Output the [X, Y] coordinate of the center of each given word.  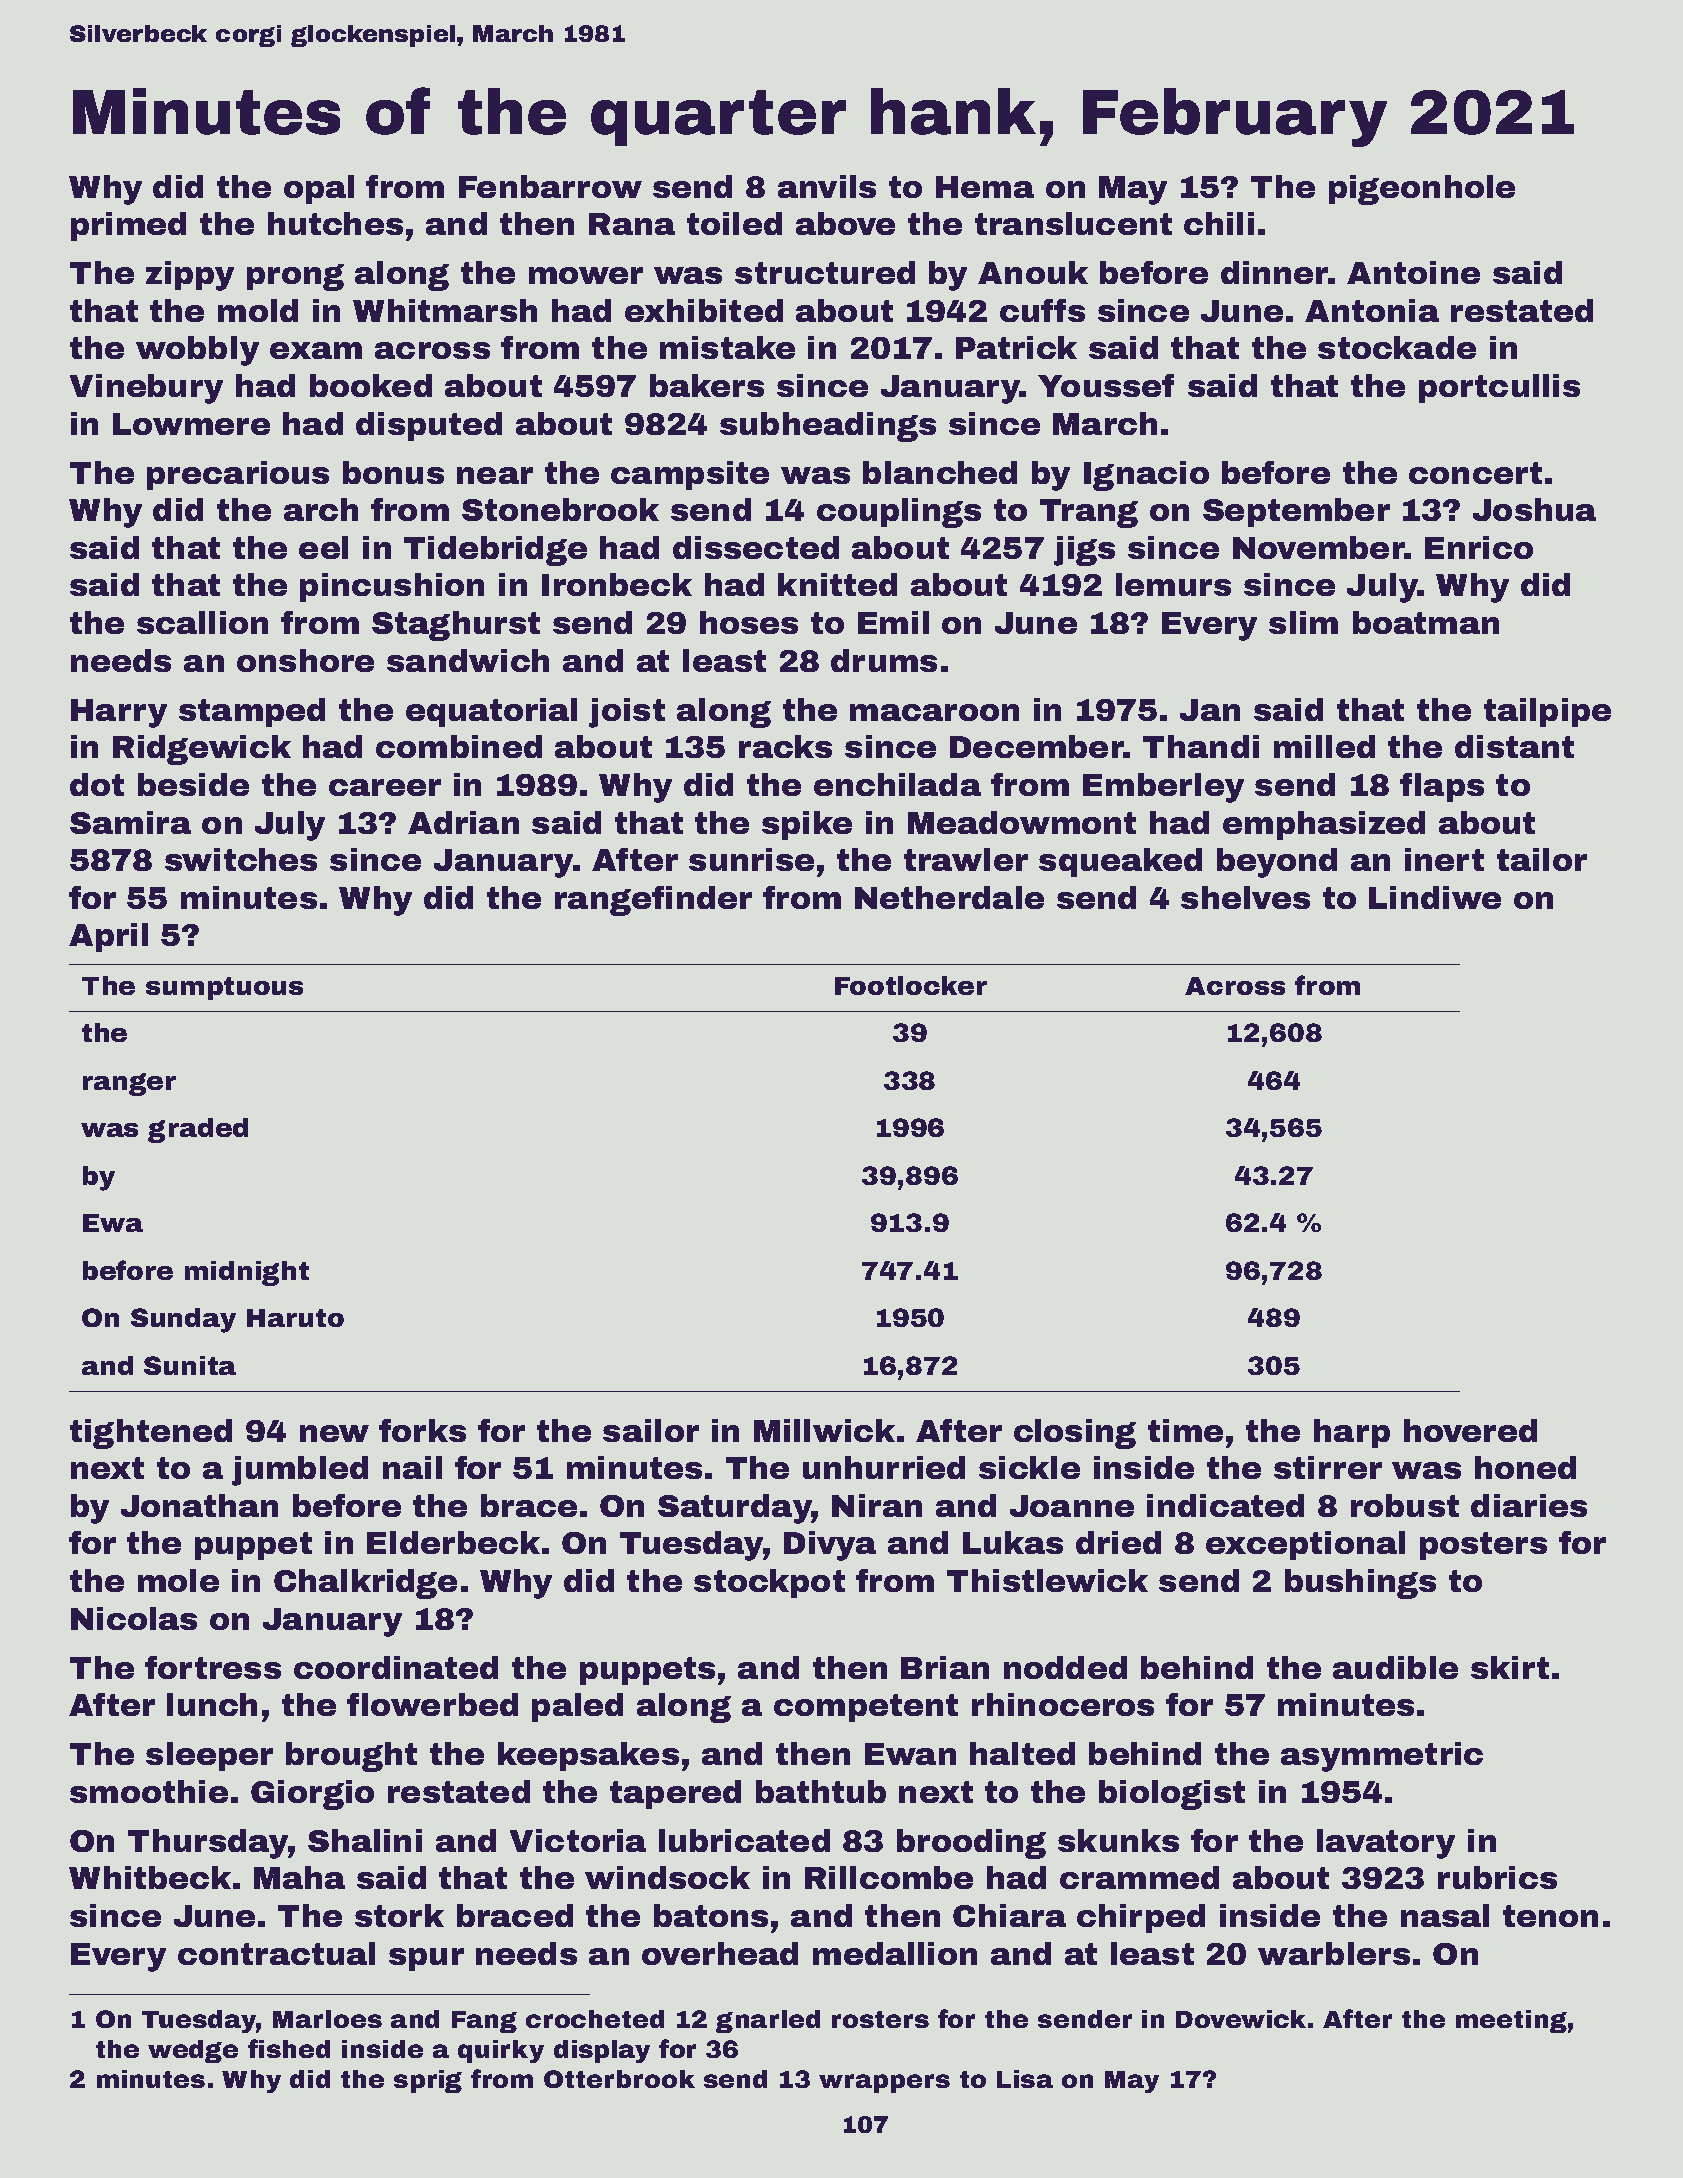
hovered [1470, 1430]
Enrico [1479, 547]
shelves [1245, 897]
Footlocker [911, 985]
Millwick [824, 1430]
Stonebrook [560, 509]
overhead [720, 1953]
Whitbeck [150, 1877]
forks [422, 1430]
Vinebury [146, 389]
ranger [129, 1084]
